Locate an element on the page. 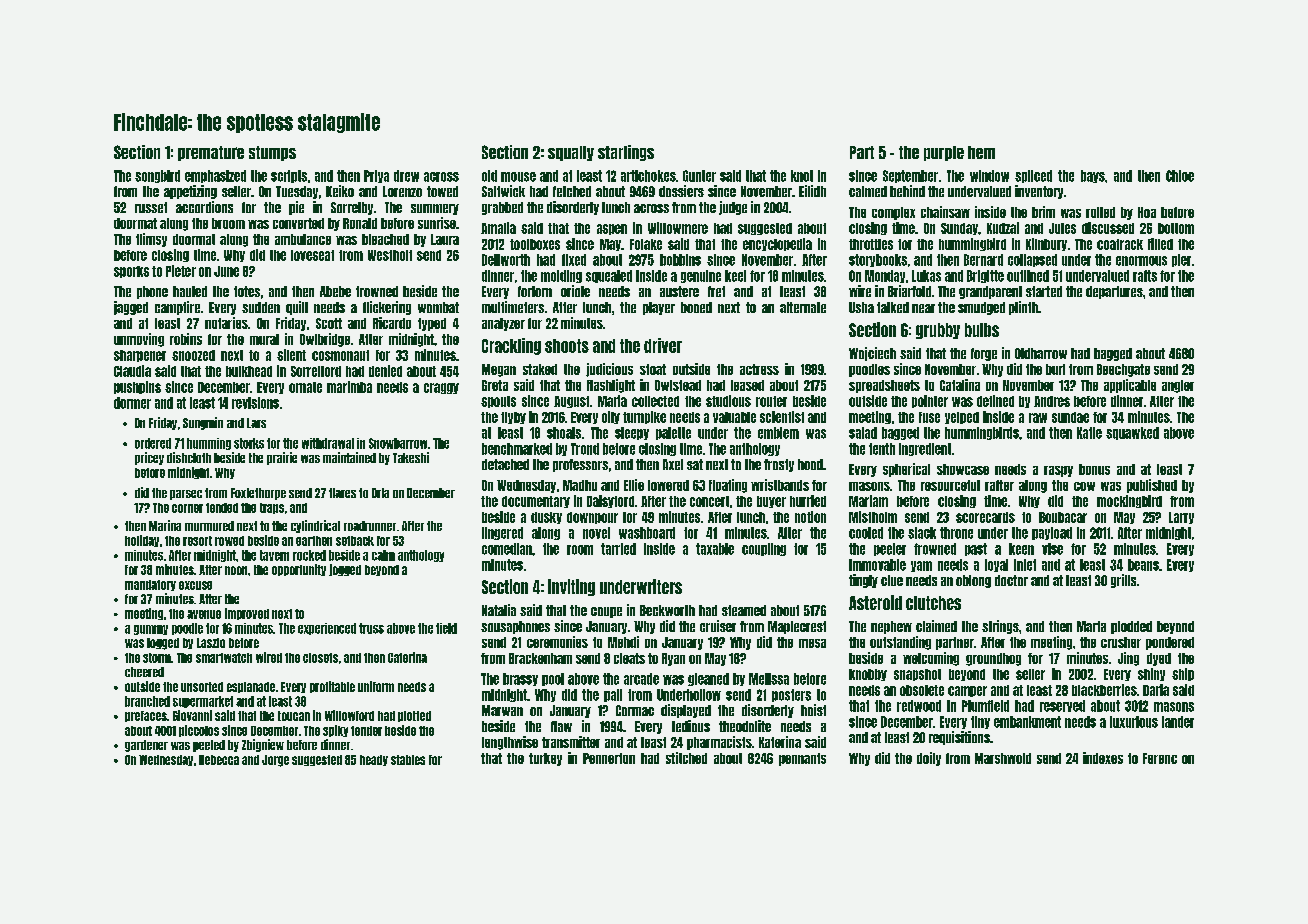  heady is located at coordinates (374, 760).
